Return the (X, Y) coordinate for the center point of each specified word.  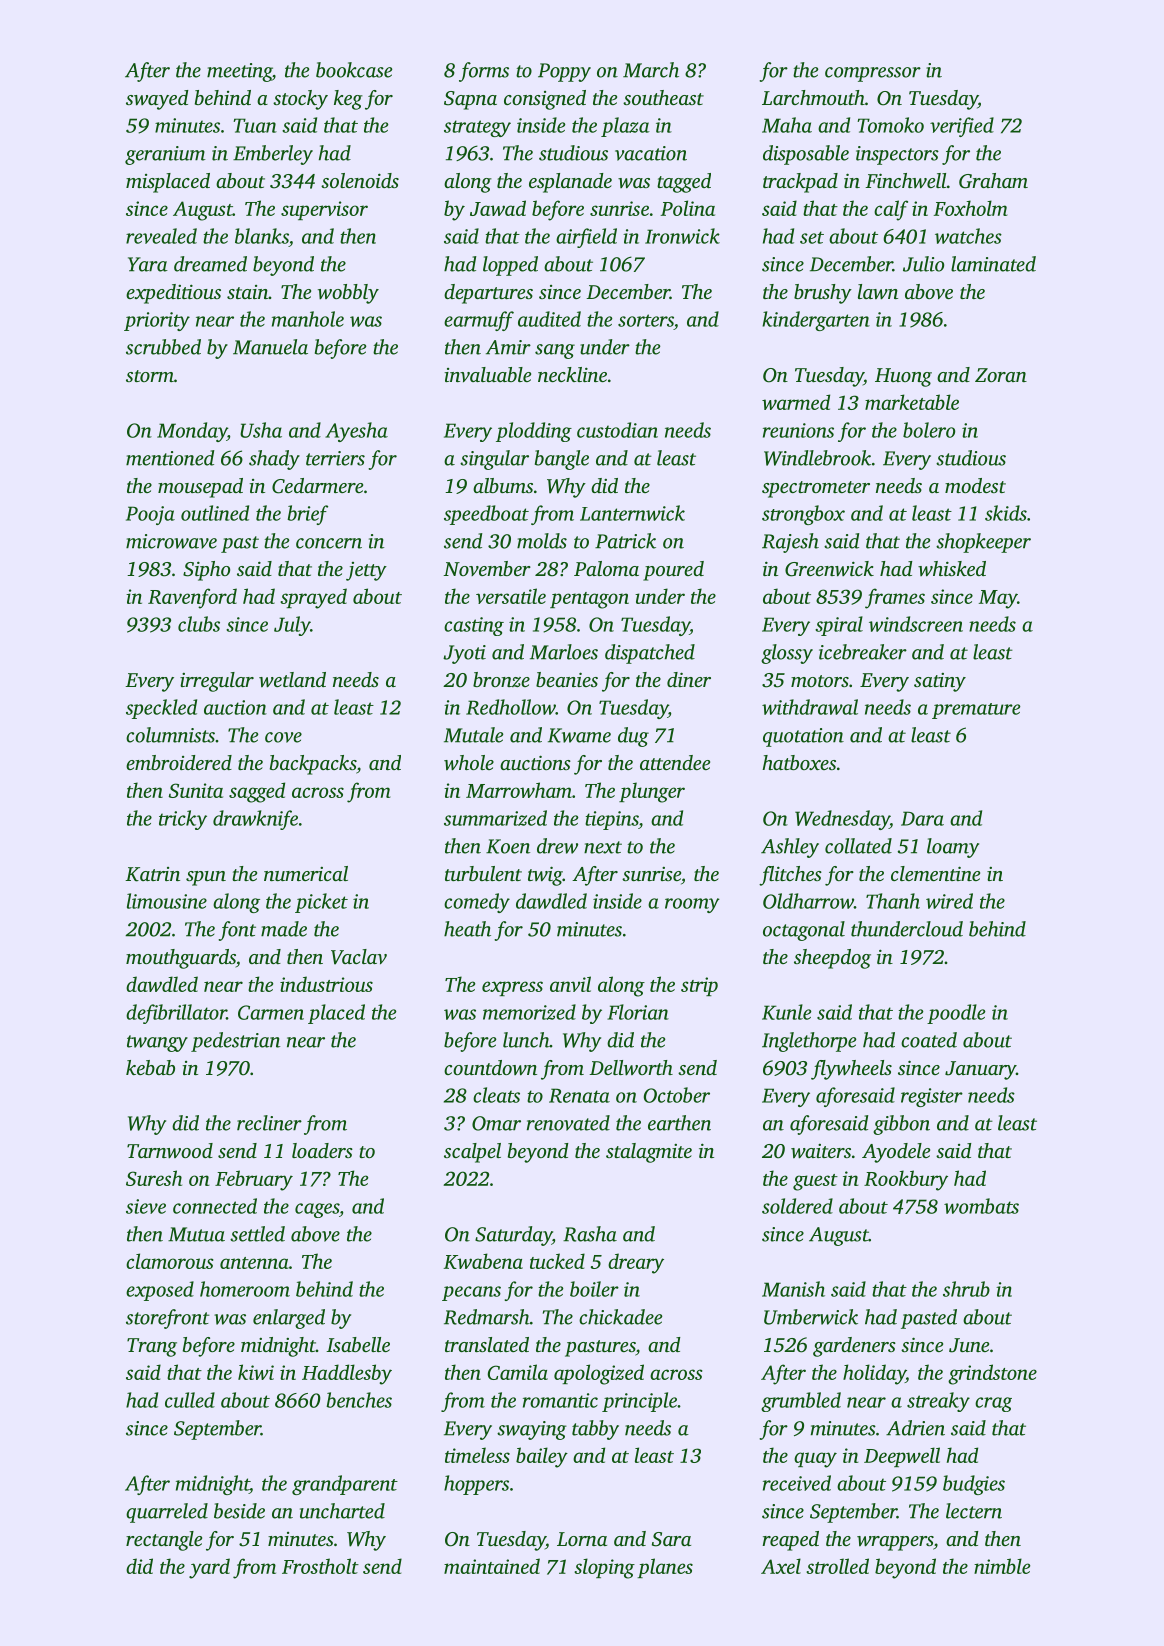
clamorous (169, 1261)
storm (150, 376)
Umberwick (811, 1317)
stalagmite (649, 1153)
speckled (161, 709)
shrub (966, 1289)
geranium (165, 155)
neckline (572, 374)
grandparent (345, 1485)
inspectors (897, 155)
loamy (953, 848)
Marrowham (519, 790)
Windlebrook (817, 458)
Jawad (498, 208)
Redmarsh (487, 1317)
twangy (157, 1043)
